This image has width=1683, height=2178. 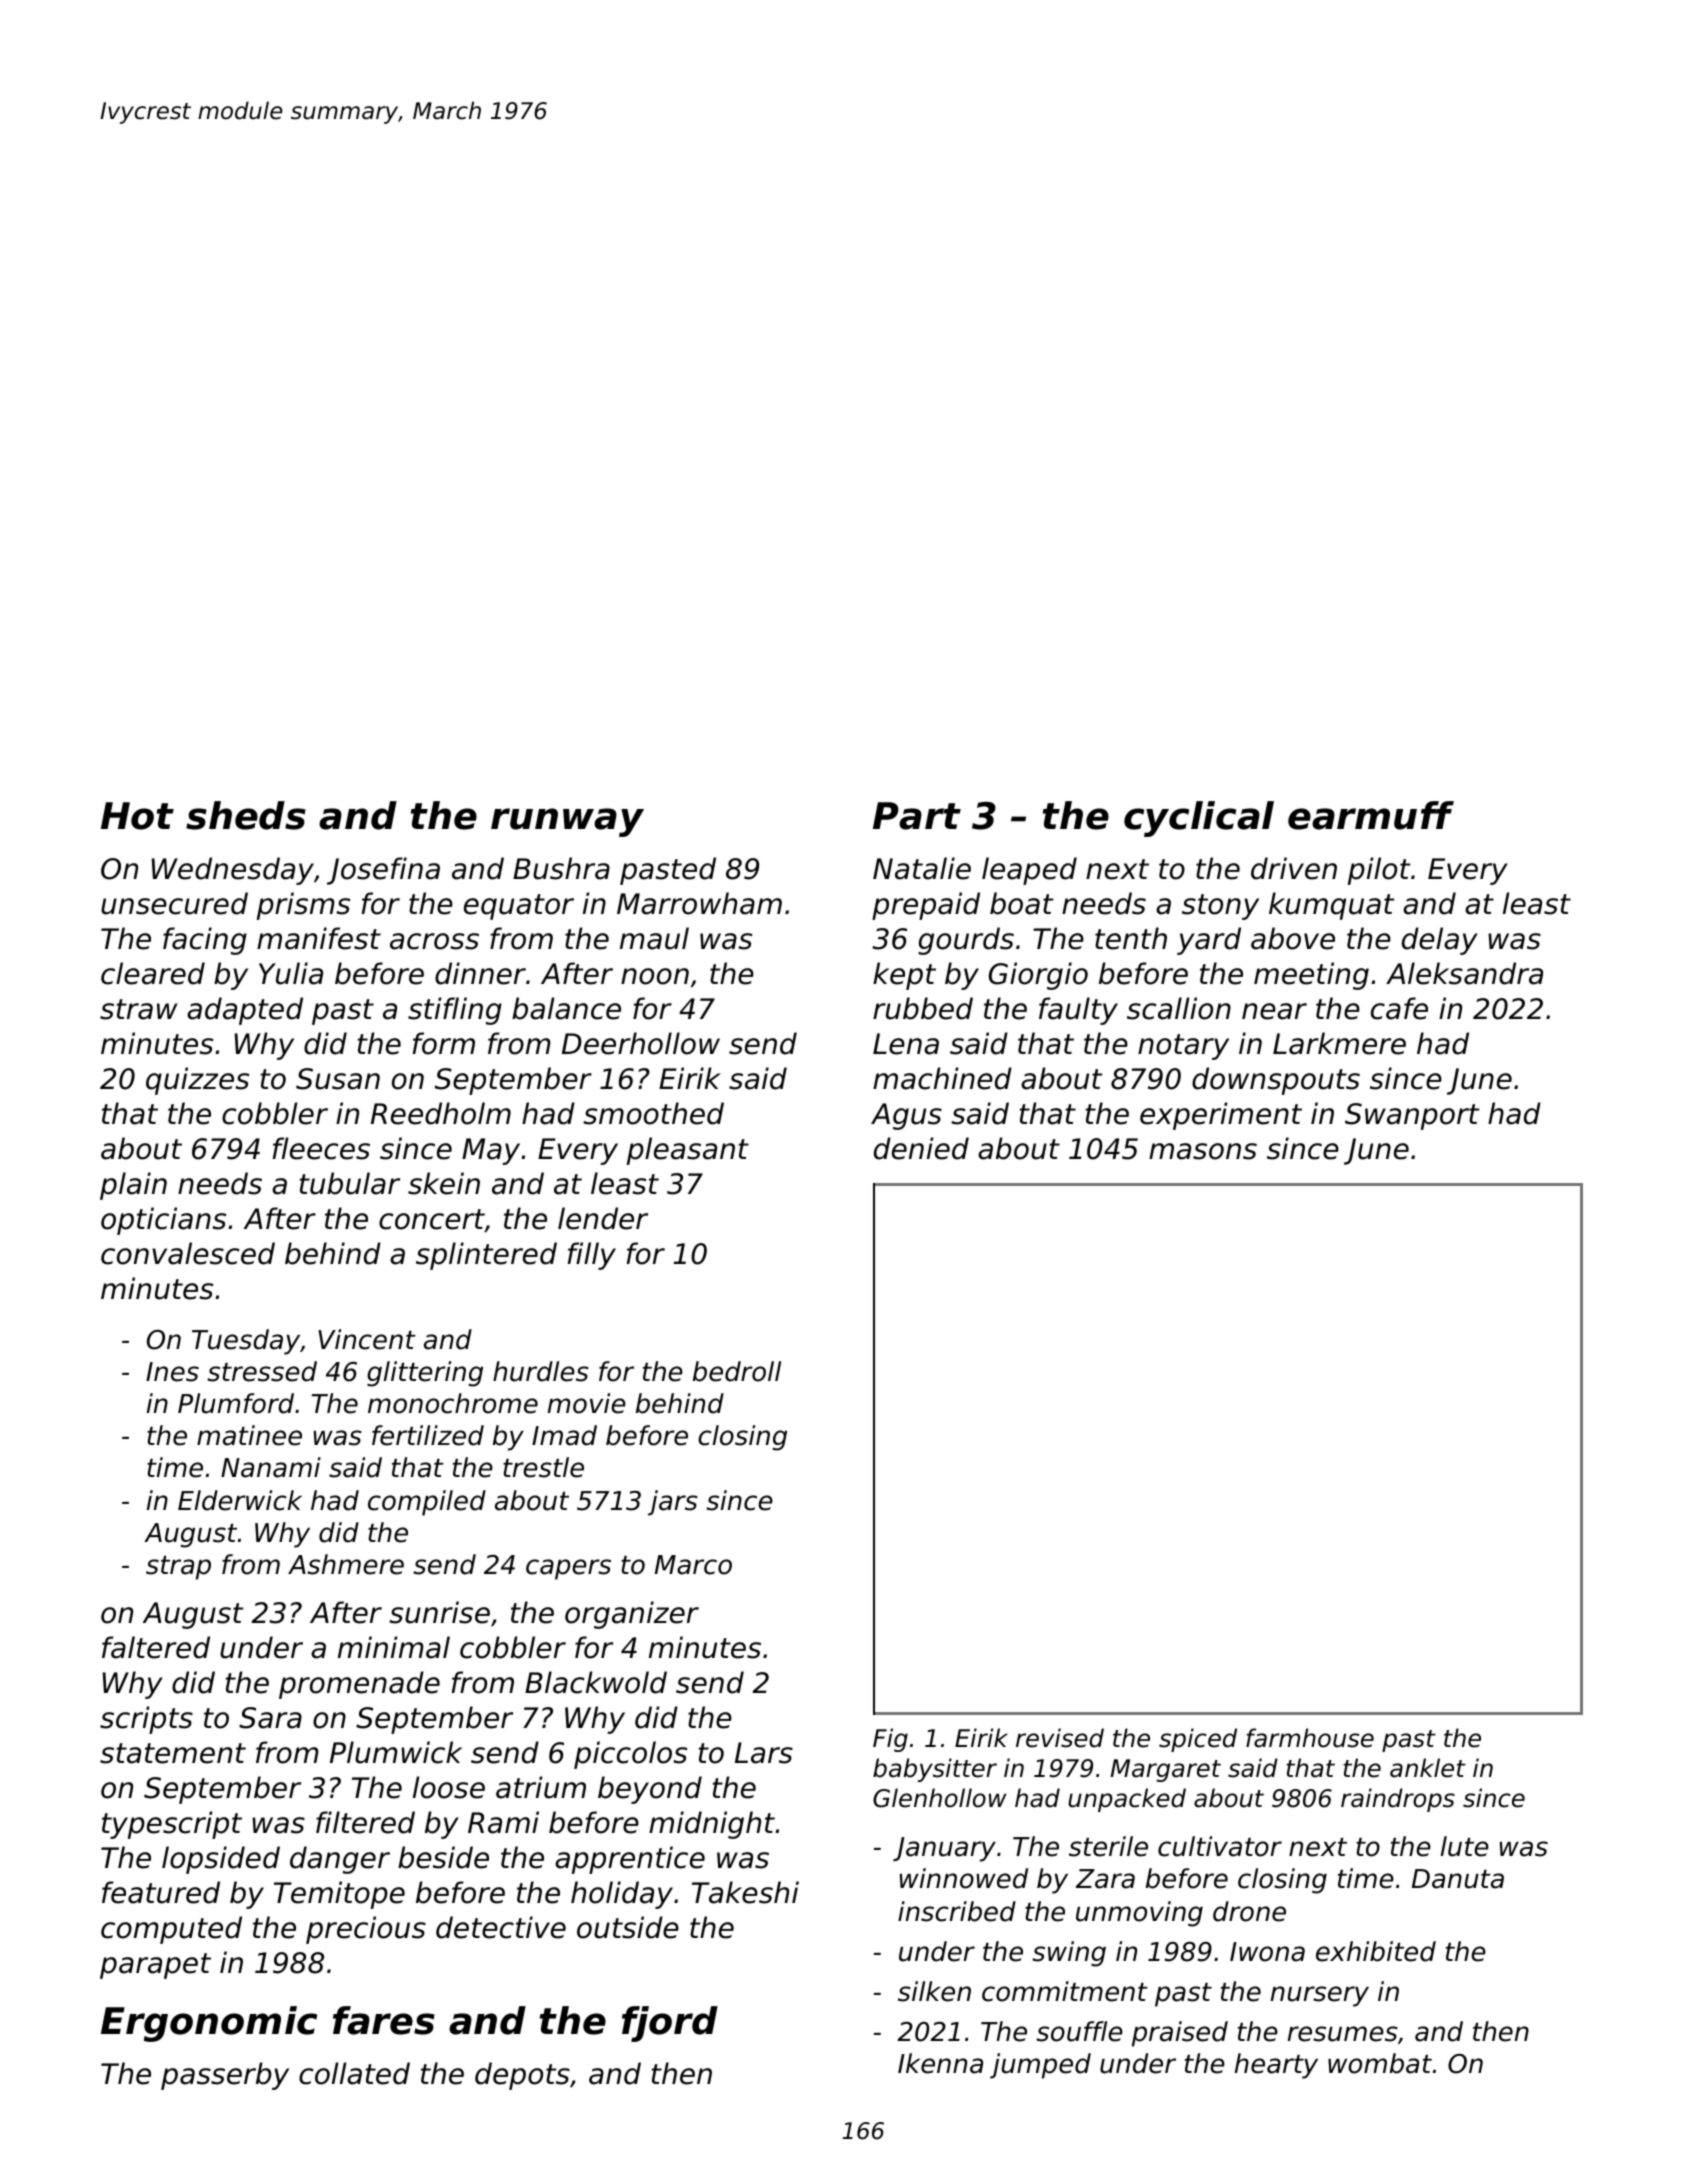 I want to click on fjord, so click(x=670, y=2024).
